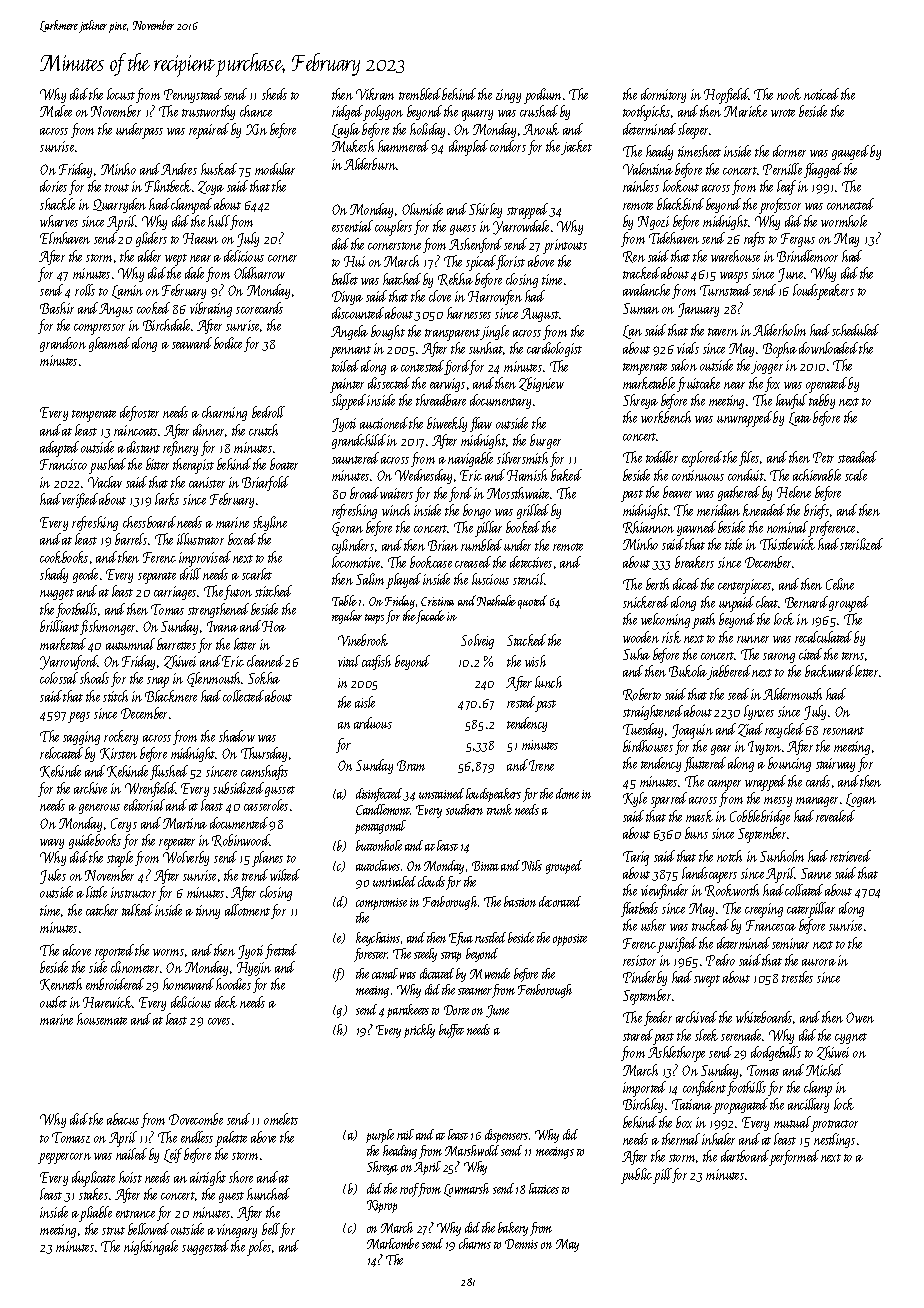 This screenshot has height=1308, width=924. Describe the element at coordinates (508, 96) in the screenshot. I see `zingy` at that location.
